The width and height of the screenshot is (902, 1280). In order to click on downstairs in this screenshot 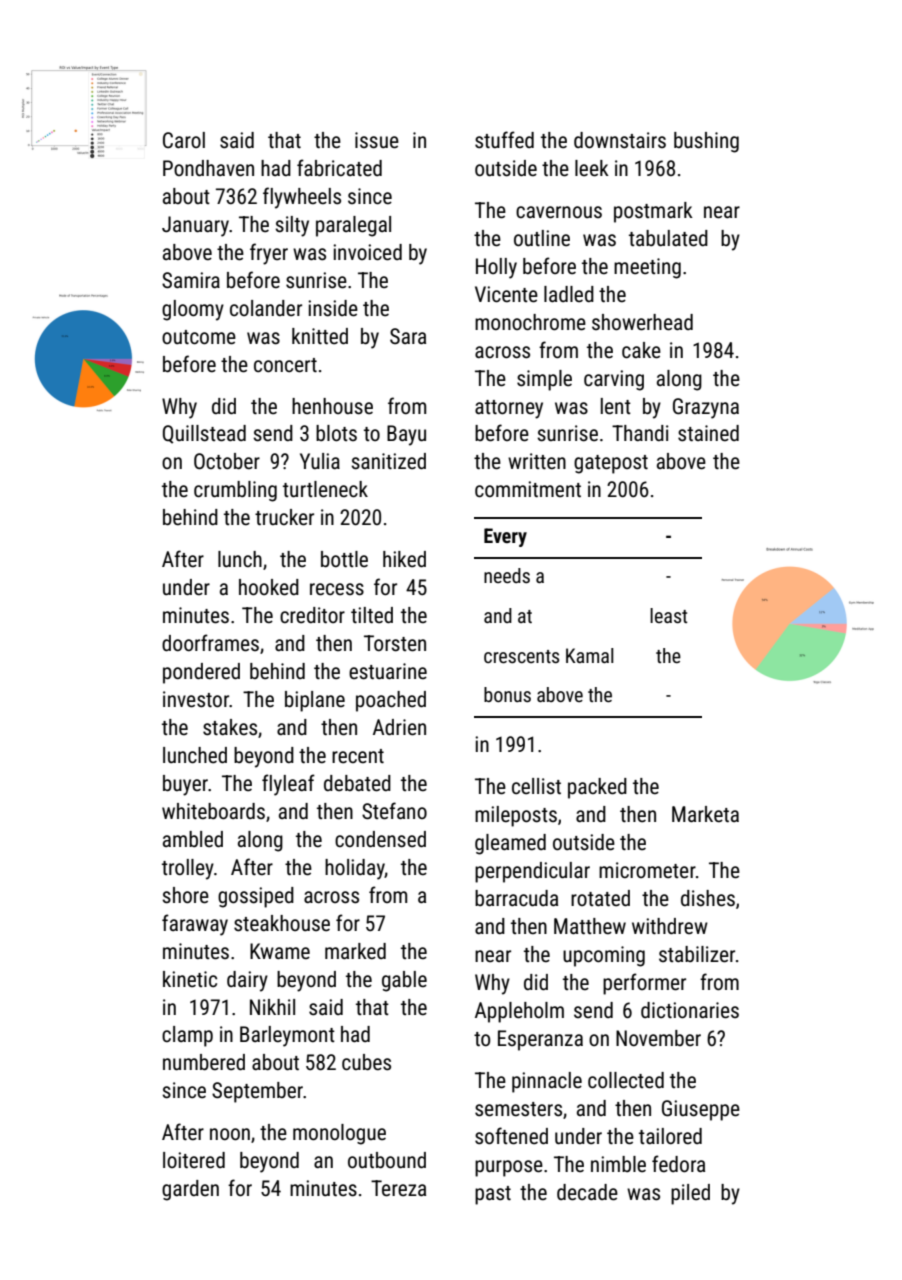, I will do `click(620, 140)`.
